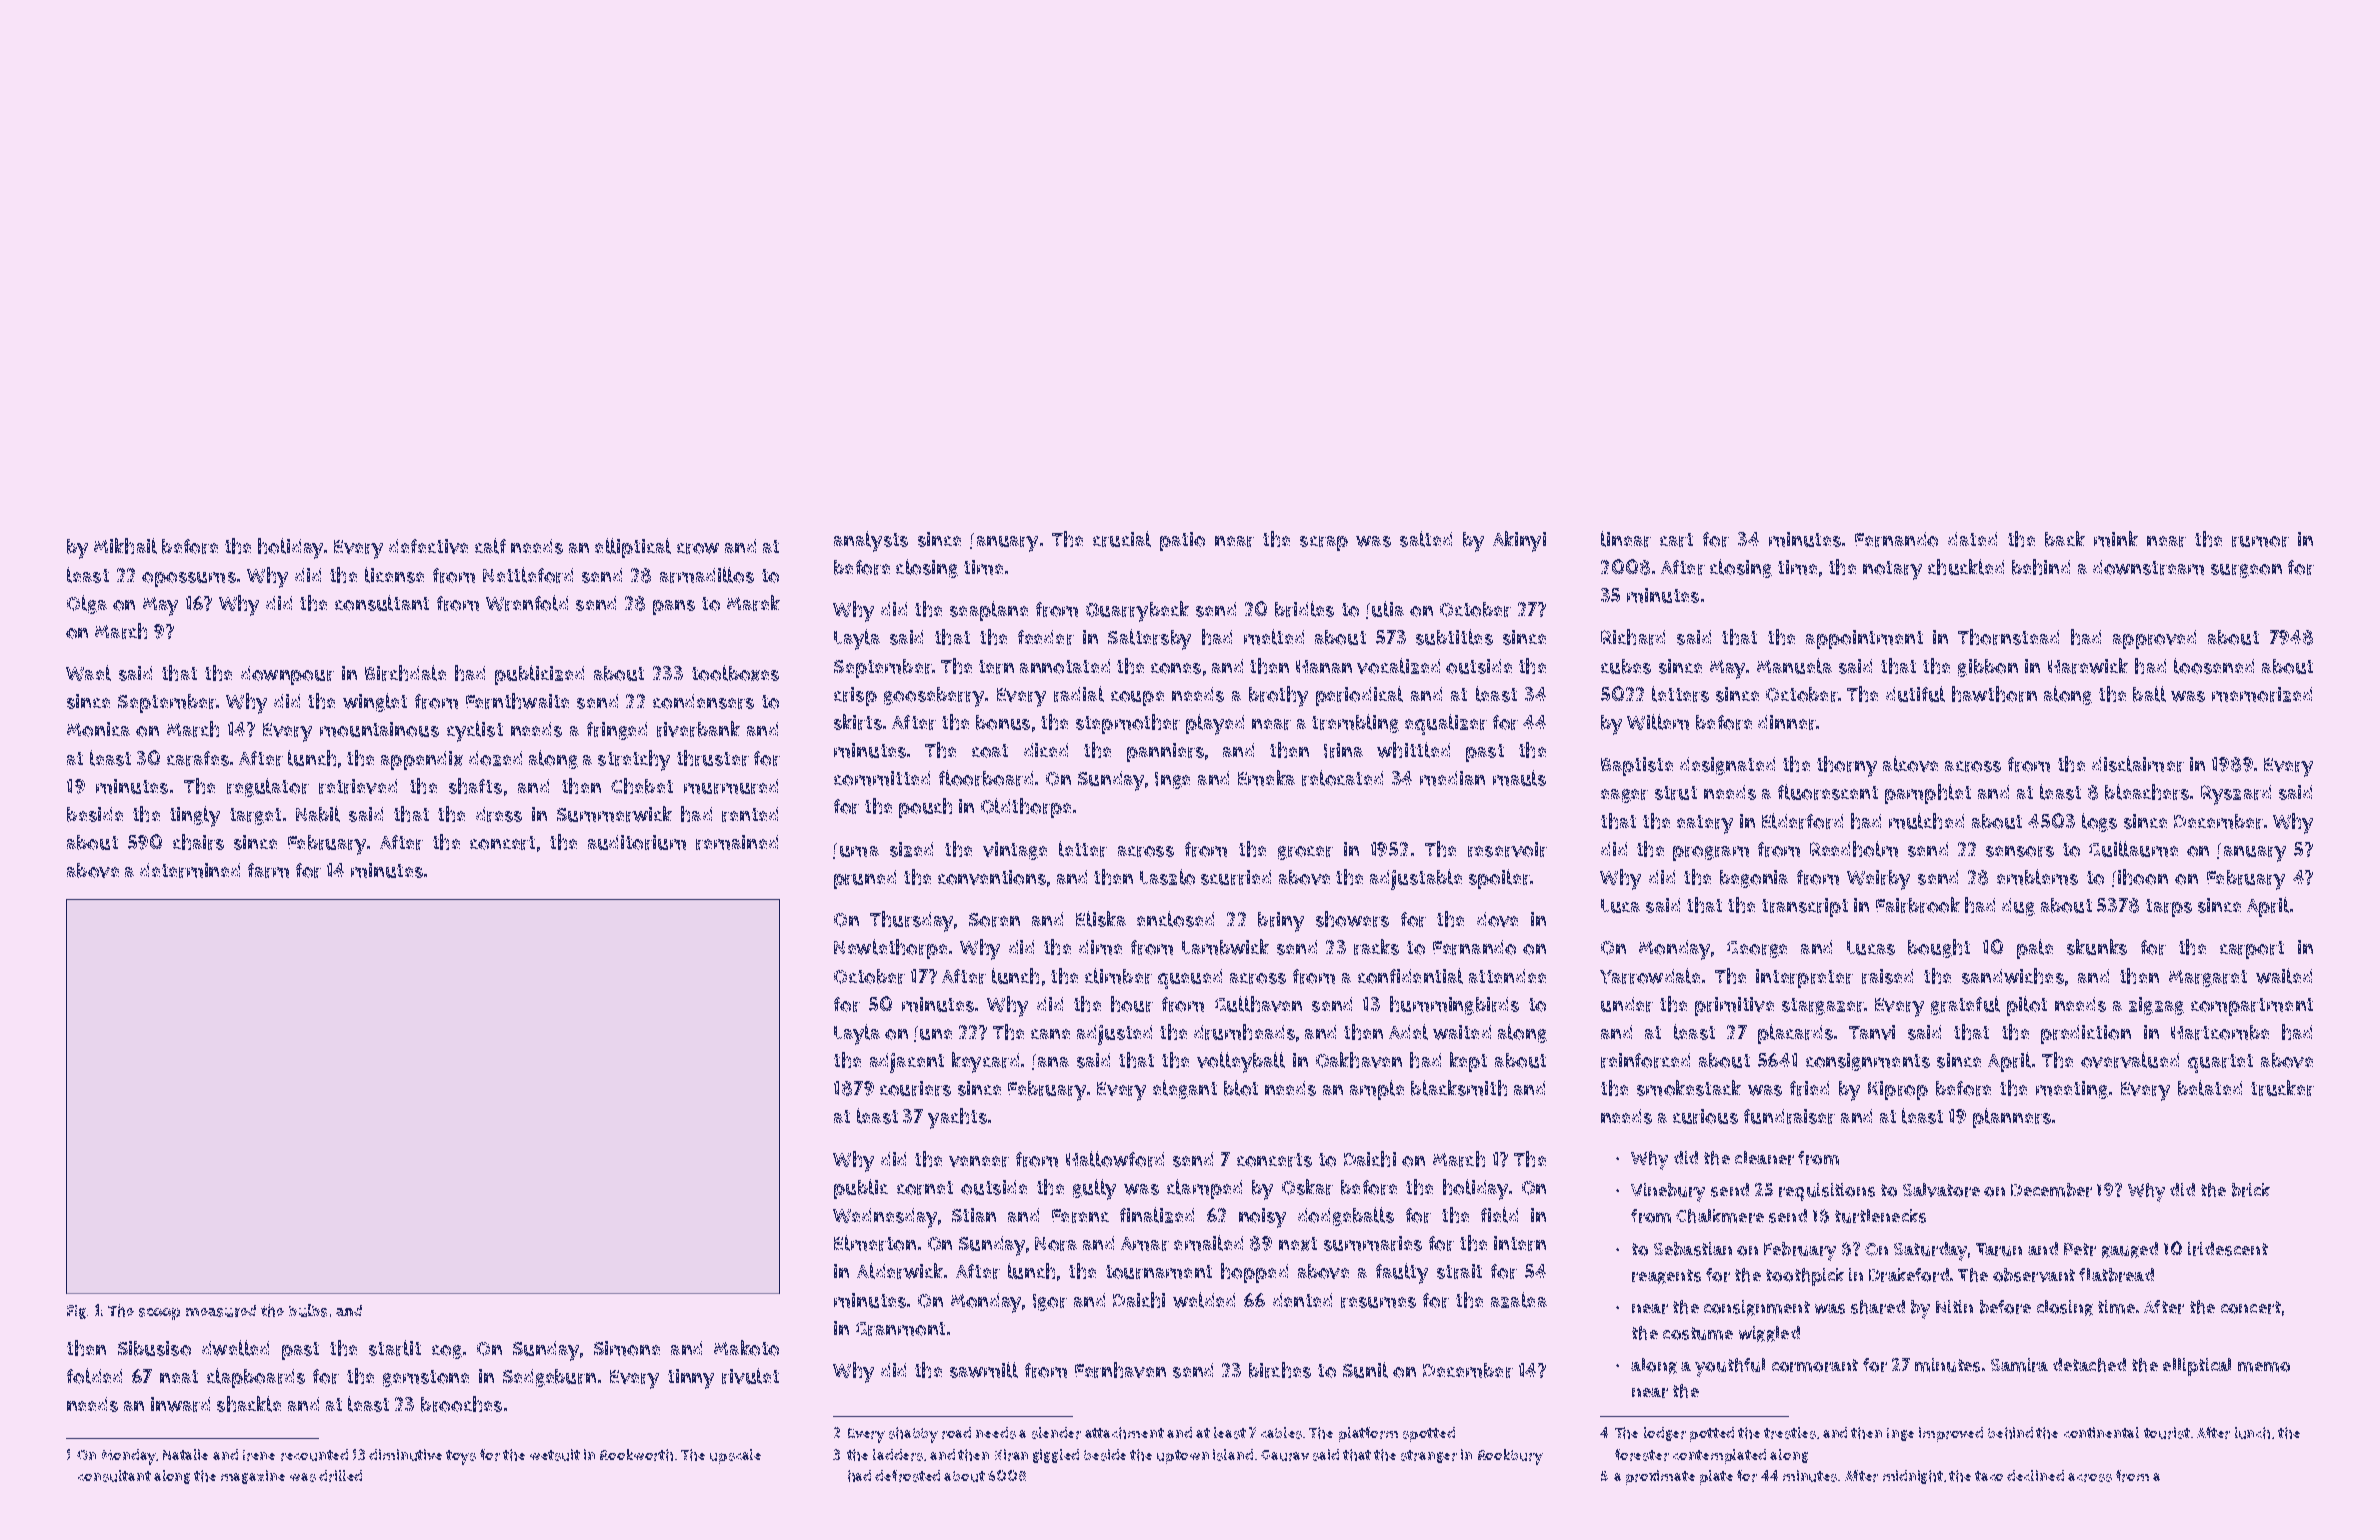 This screenshot has height=1540, width=2380. I want to click on sandwiches, so click(2013, 976).
